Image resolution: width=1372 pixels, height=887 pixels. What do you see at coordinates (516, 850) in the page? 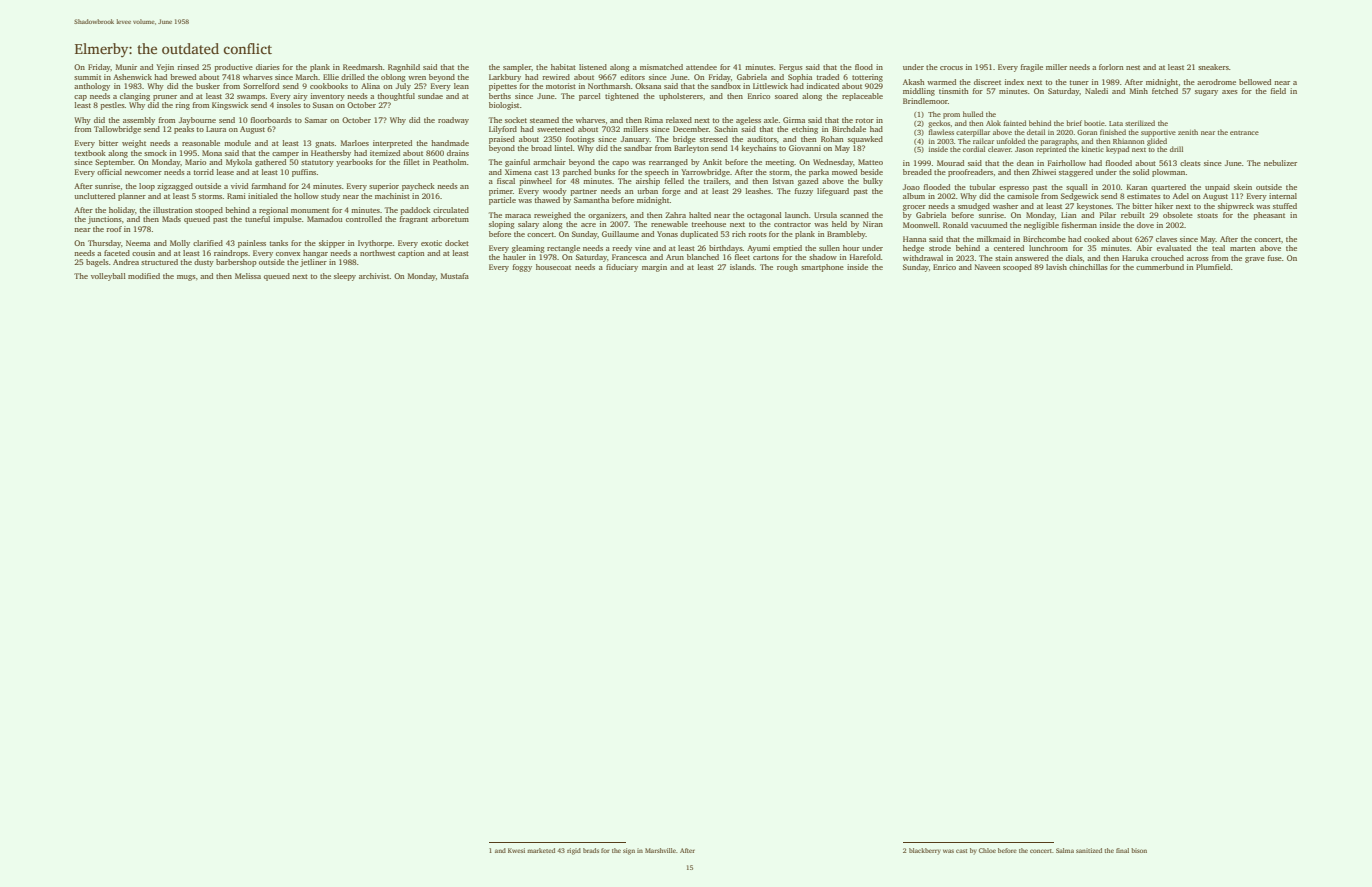
I see `Kwesi` at bounding box center [516, 850].
